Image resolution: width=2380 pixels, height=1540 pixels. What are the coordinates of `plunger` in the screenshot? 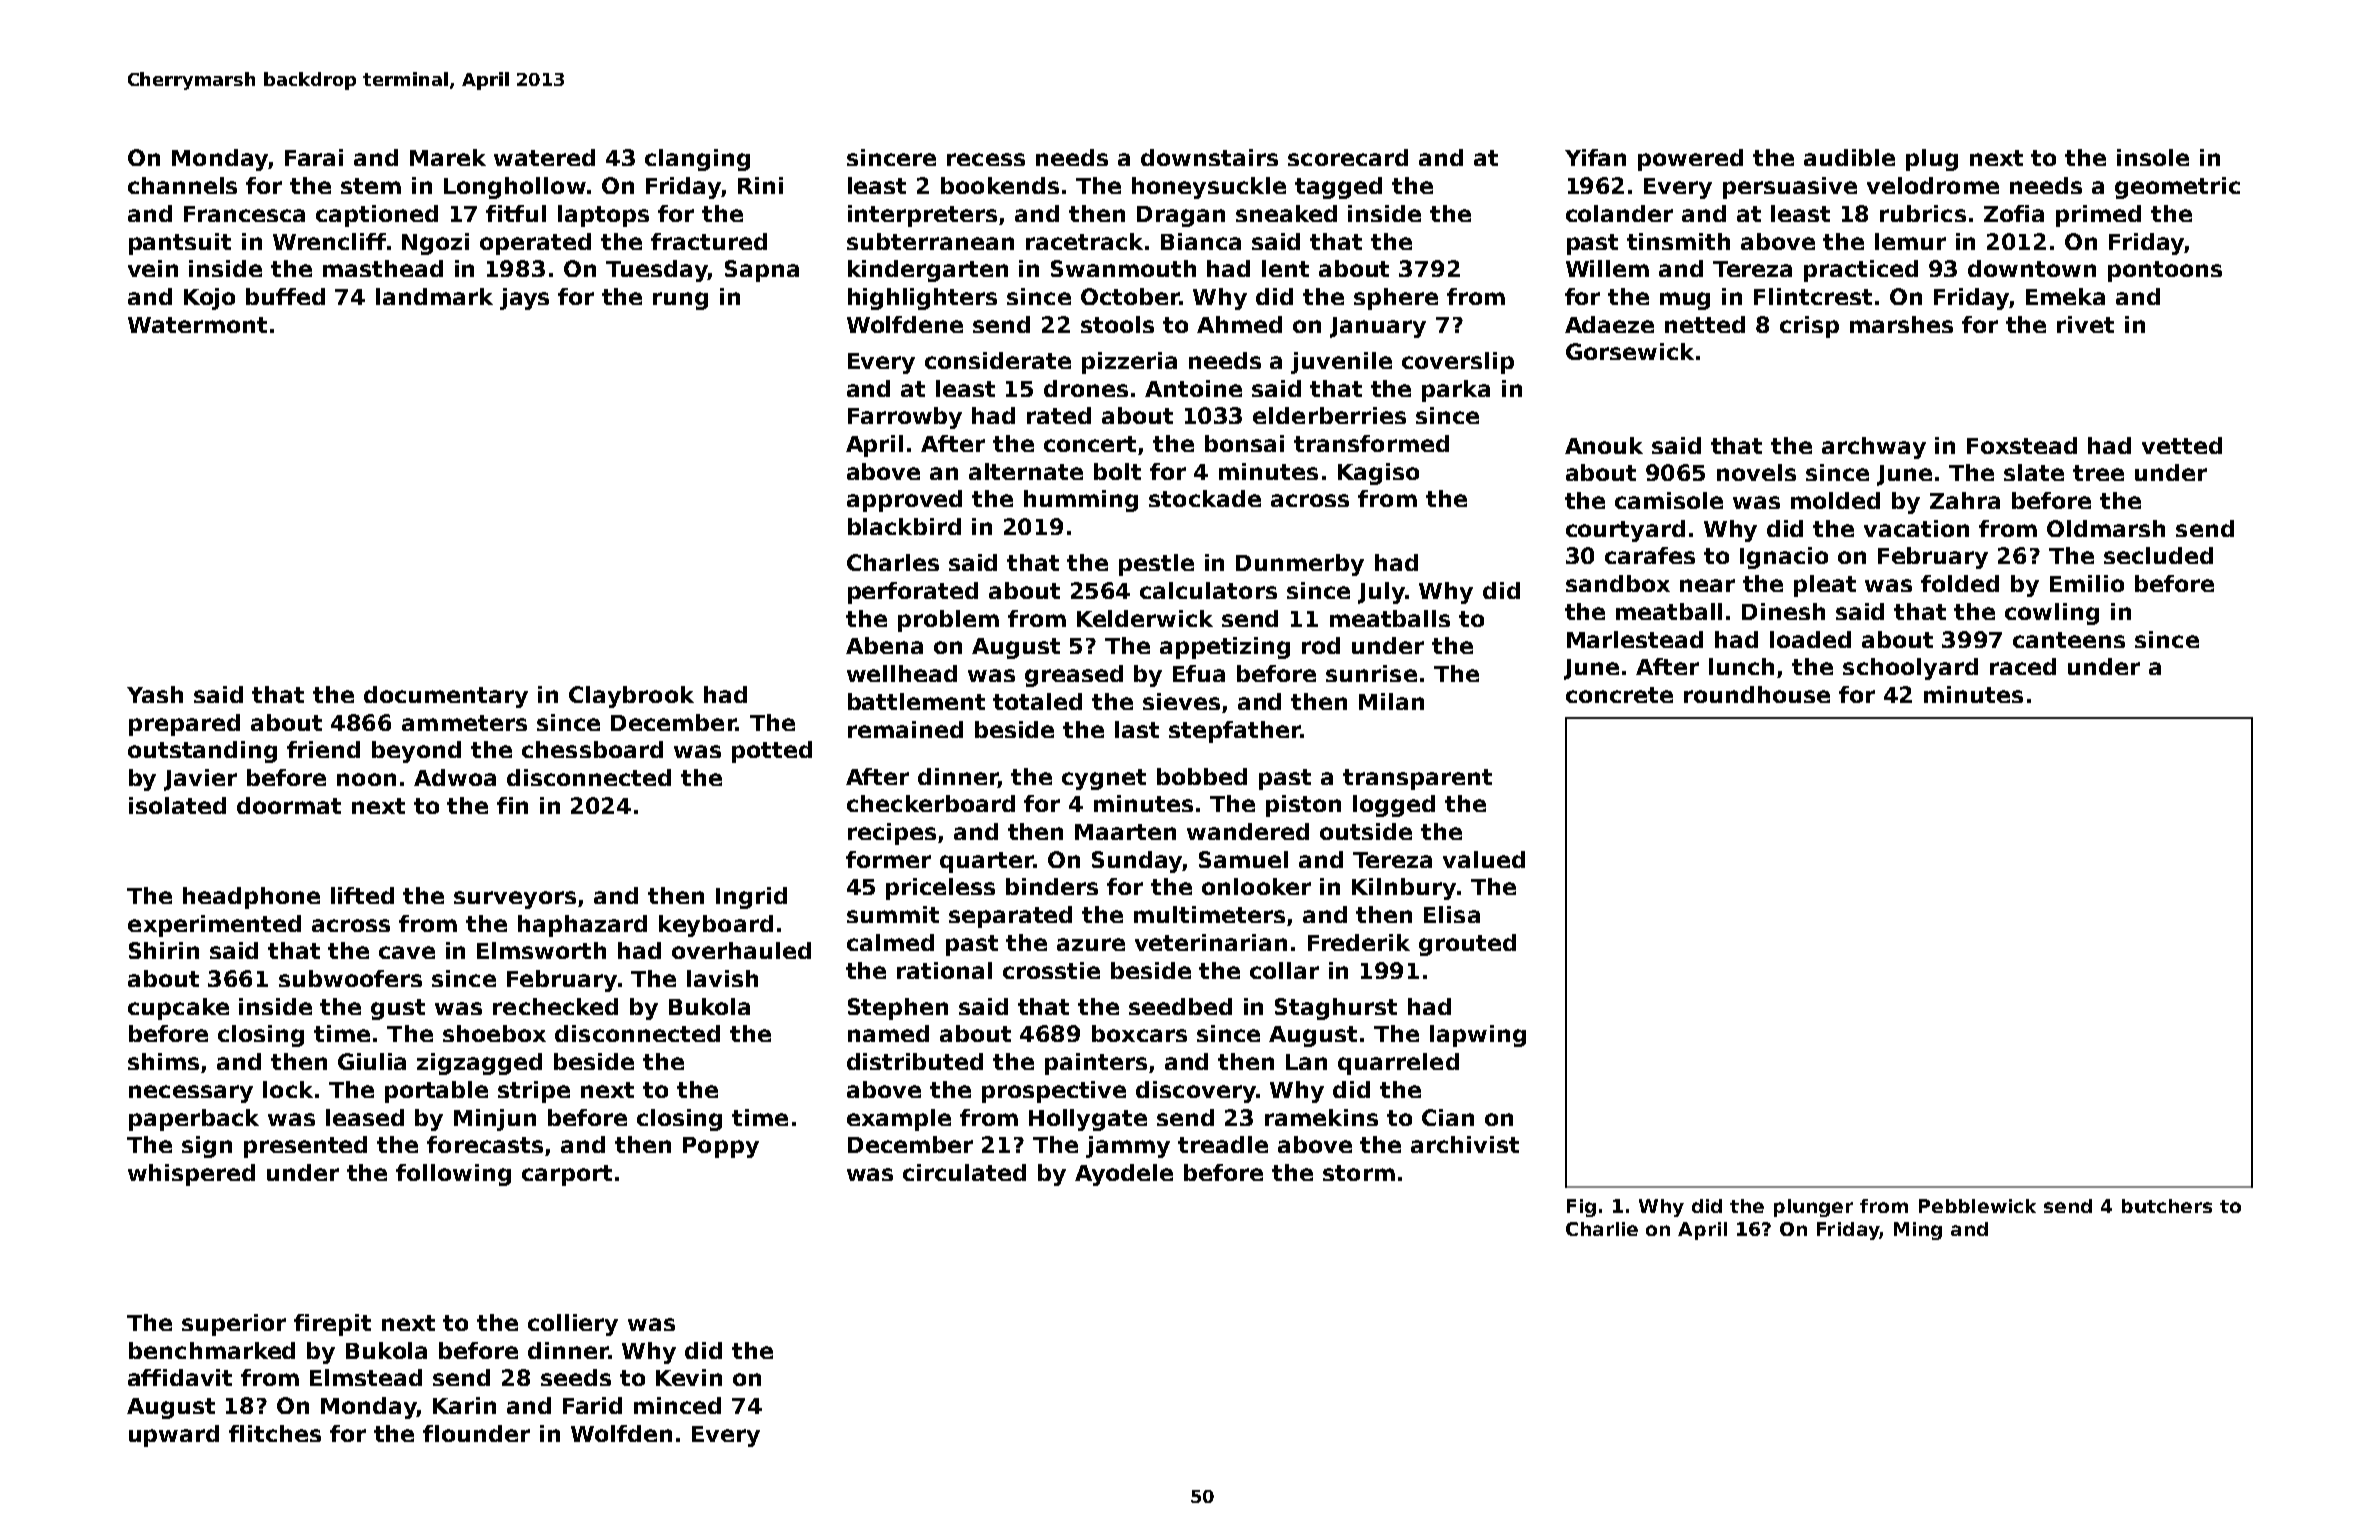 It's located at (1813, 1208).
